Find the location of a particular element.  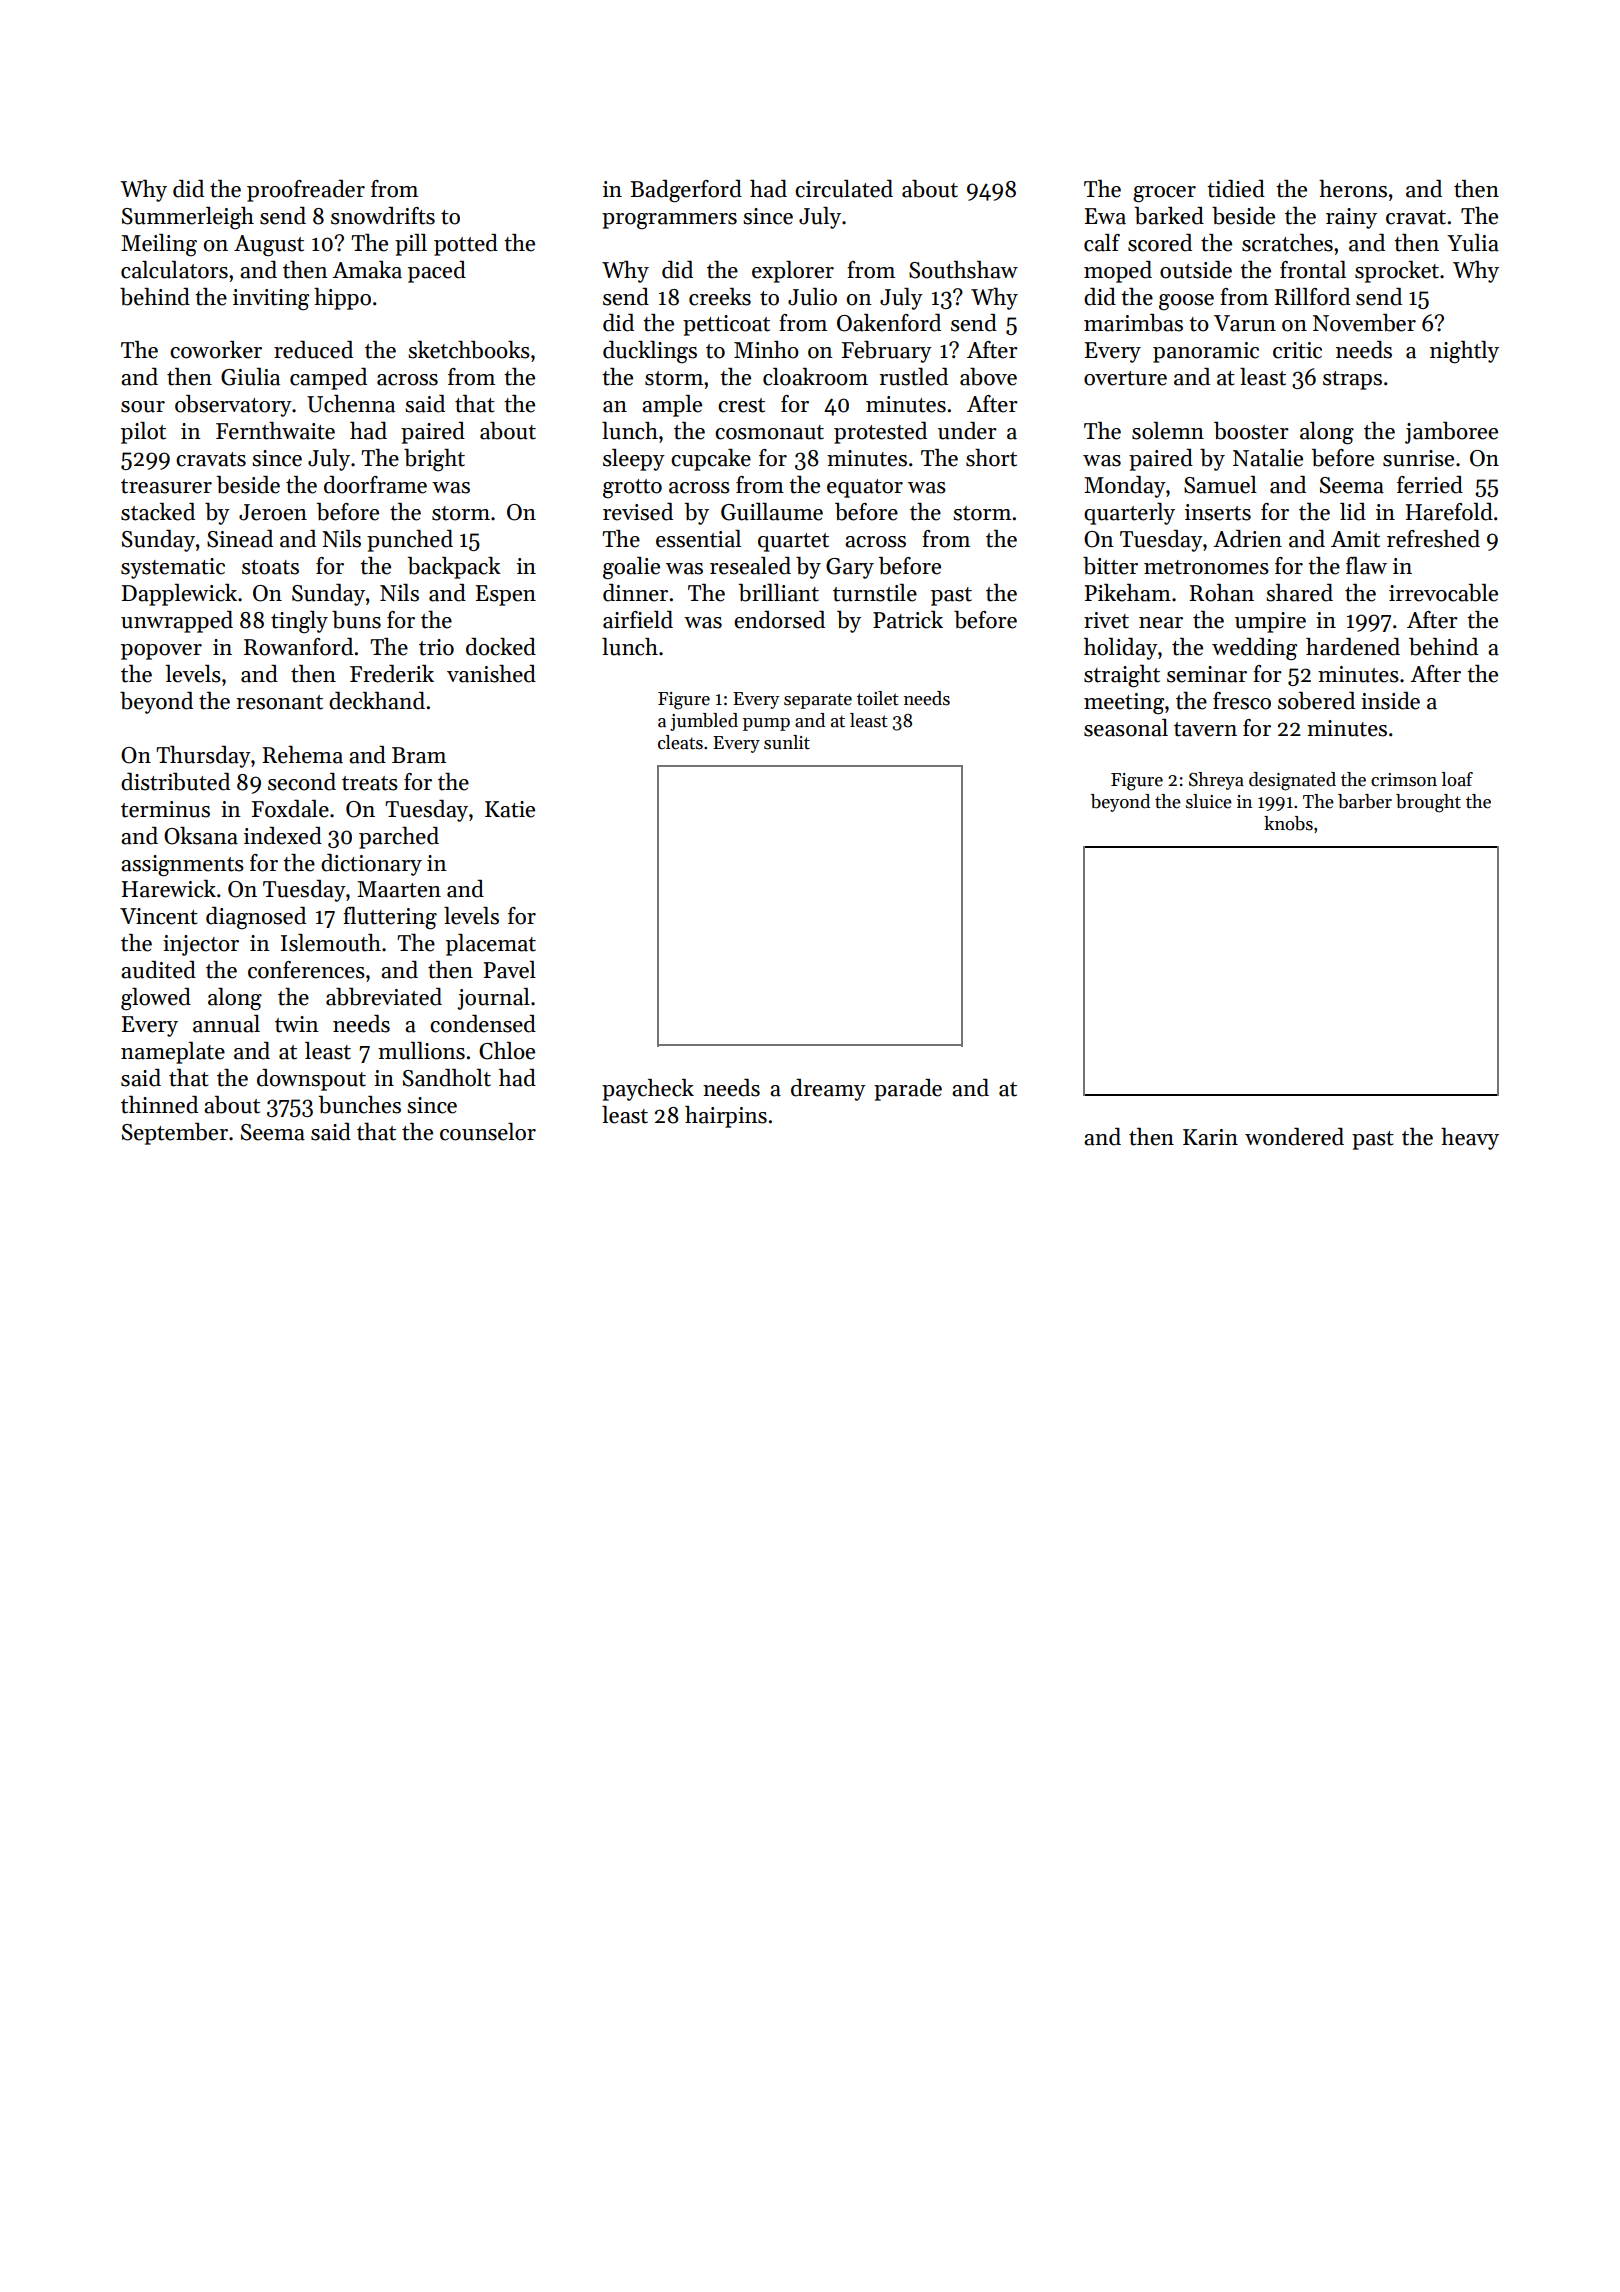

herons is located at coordinates (1353, 189).
